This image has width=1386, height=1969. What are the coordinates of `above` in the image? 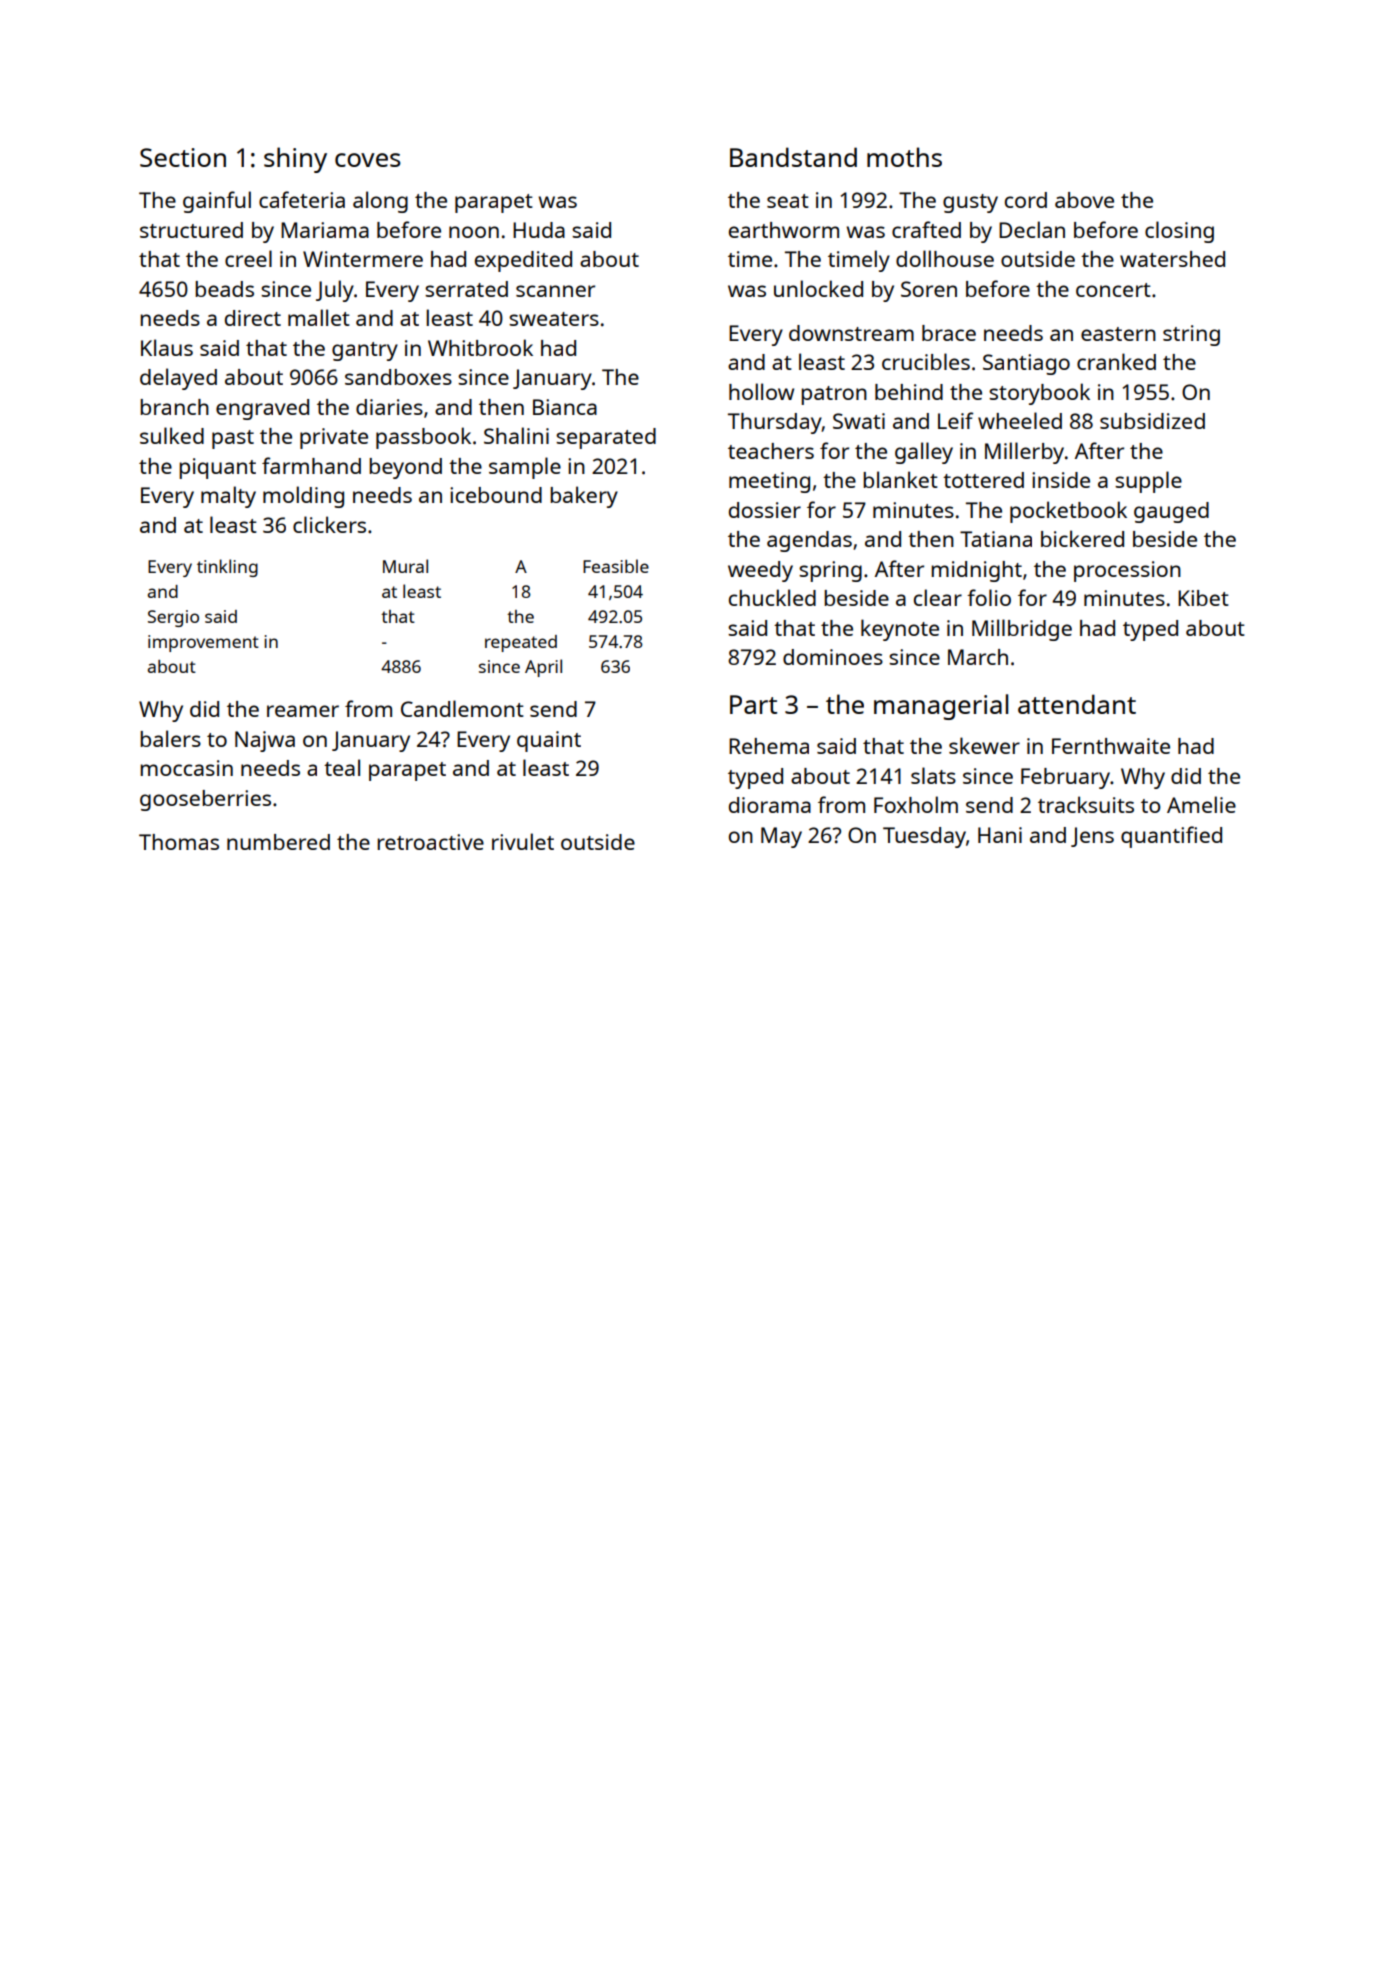 It's located at (1084, 200).
